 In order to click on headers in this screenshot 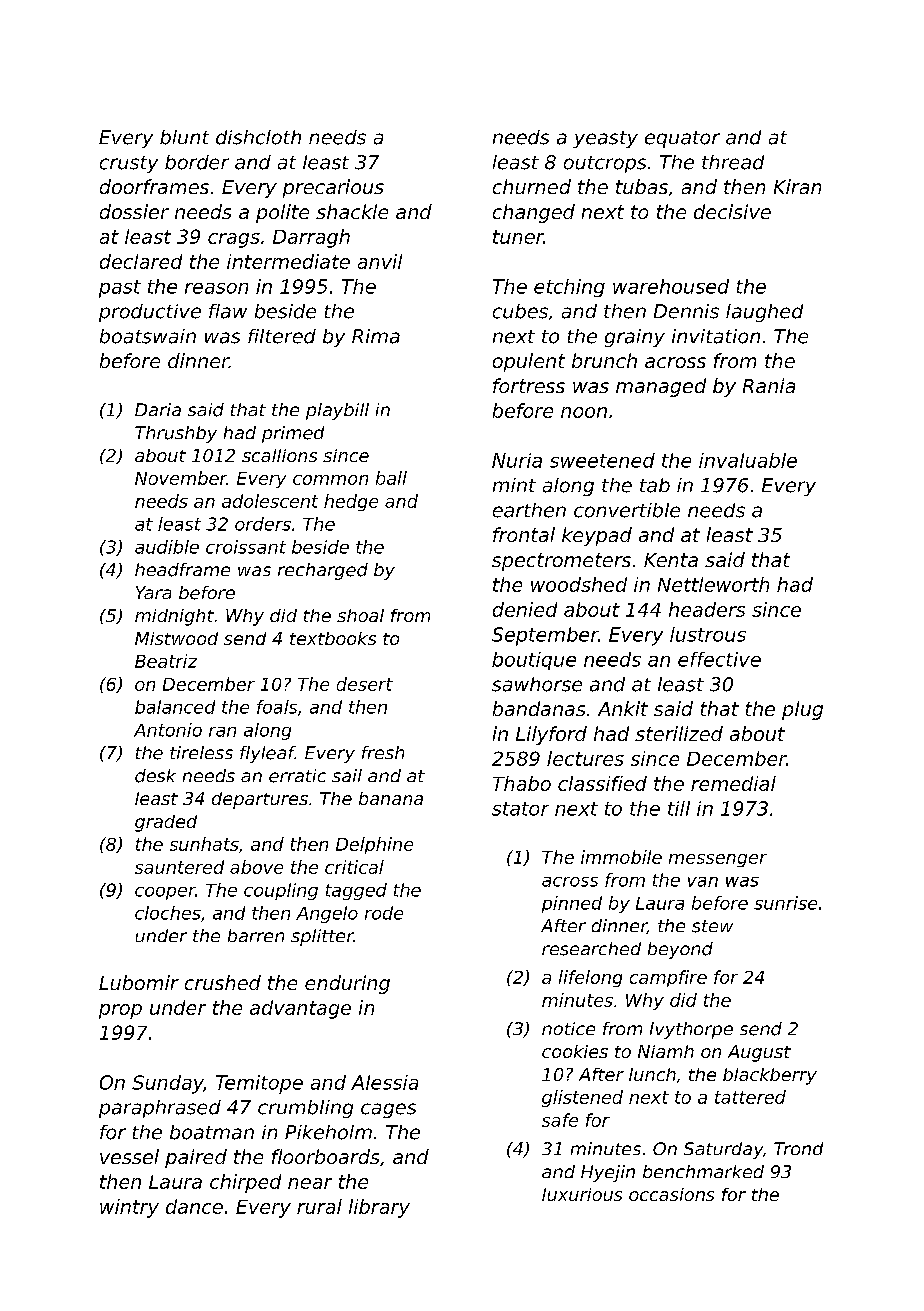, I will do `click(707, 609)`.
